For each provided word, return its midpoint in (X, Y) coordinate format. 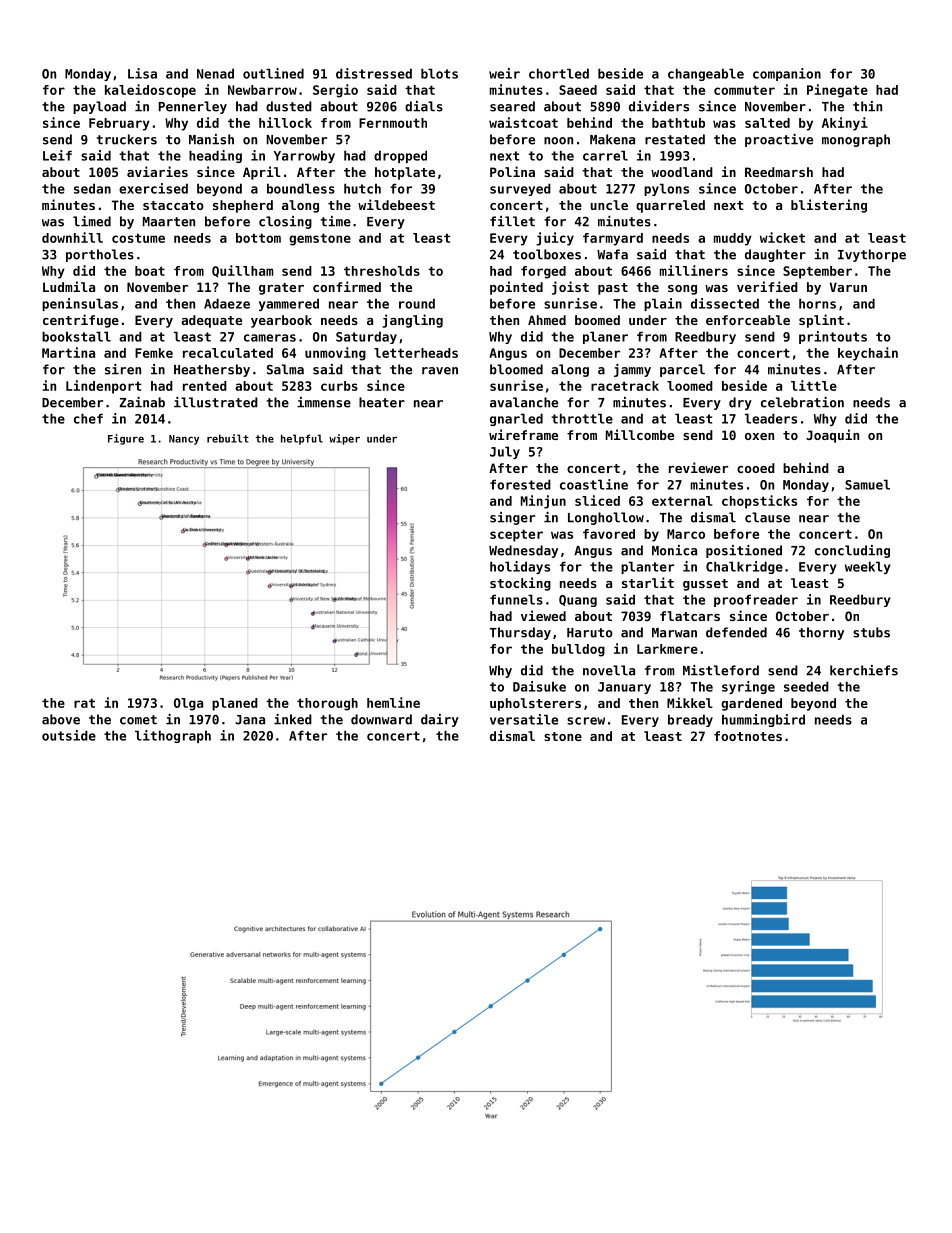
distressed (374, 73)
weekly (868, 567)
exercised (153, 188)
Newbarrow (262, 90)
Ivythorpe (872, 255)
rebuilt (228, 438)
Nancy (184, 440)
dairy (440, 720)
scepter (516, 535)
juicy (555, 239)
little (814, 385)
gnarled (516, 419)
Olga (188, 704)
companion (787, 74)
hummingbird (763, 720)
